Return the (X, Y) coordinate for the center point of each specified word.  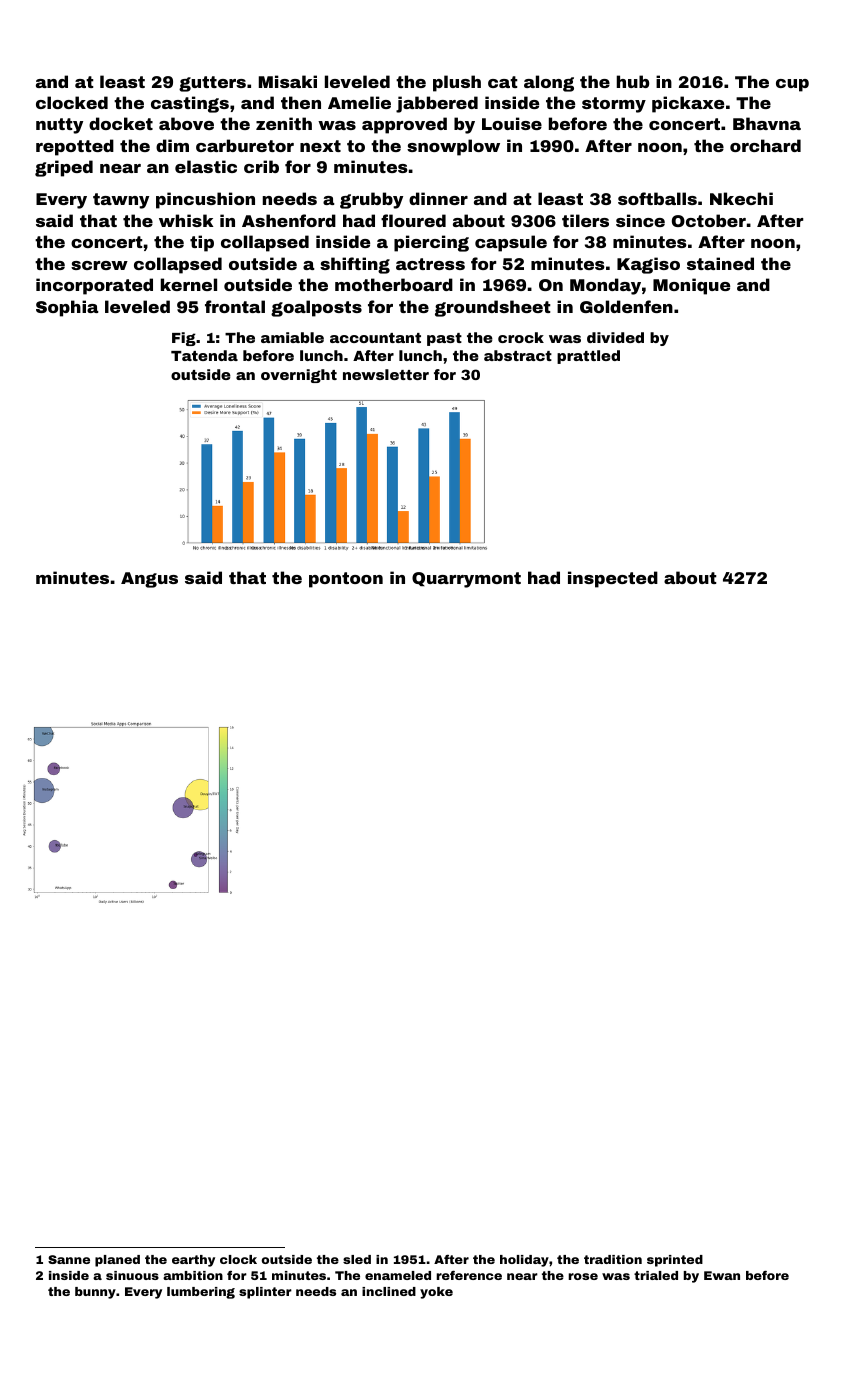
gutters (212, 84)
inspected (613, 579)
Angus (149, 580)
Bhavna (767, 123)
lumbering (201, 1293)
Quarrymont (466, 580)
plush (457, 83)
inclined (389, 1291)
